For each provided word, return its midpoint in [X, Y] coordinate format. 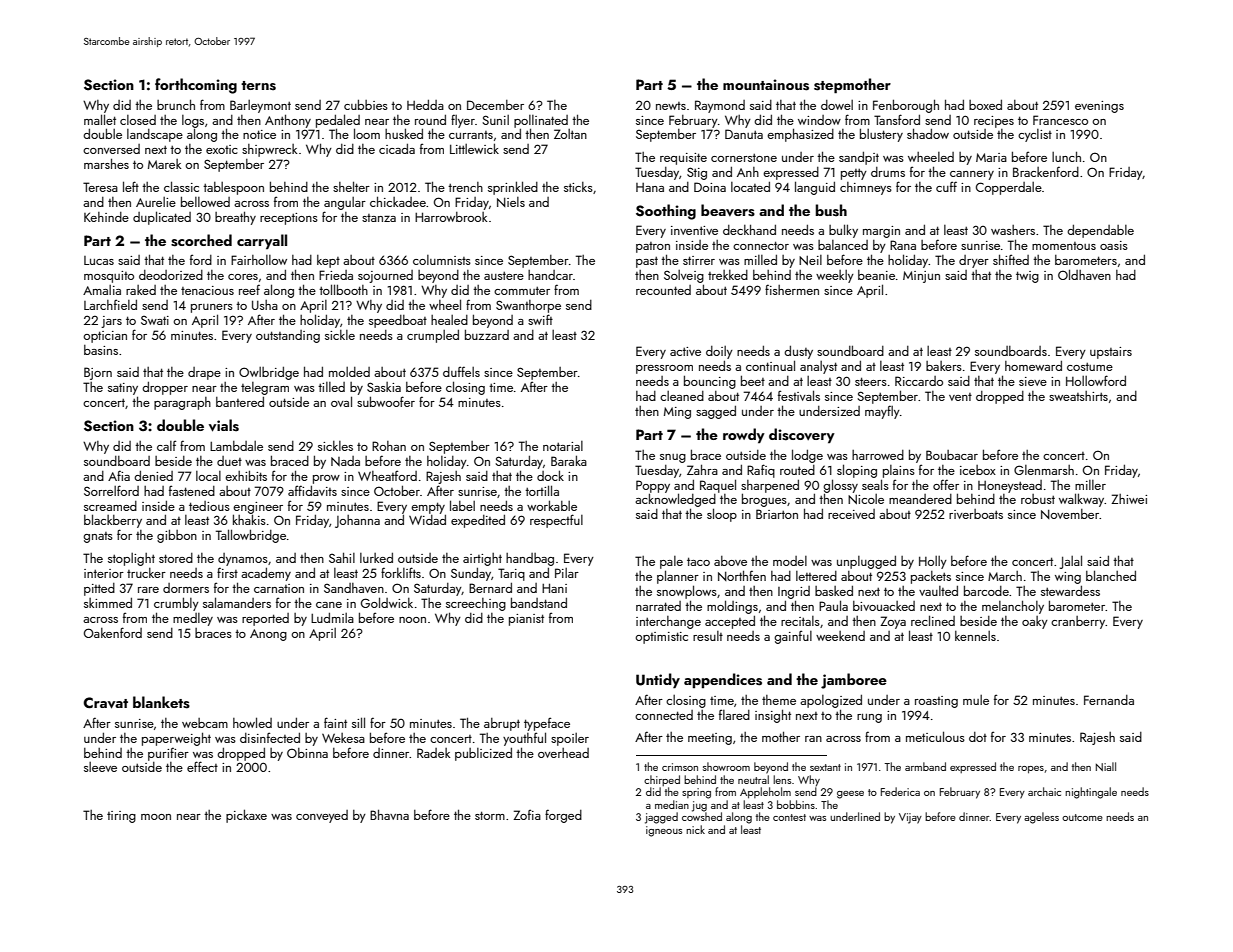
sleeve [100, 767]
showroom [726, 766]
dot [978, 737]
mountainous [766, 85]
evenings [1099, 107]
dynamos [243, 559]
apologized [831, 701]
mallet [100, 119]
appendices [723, 680]
